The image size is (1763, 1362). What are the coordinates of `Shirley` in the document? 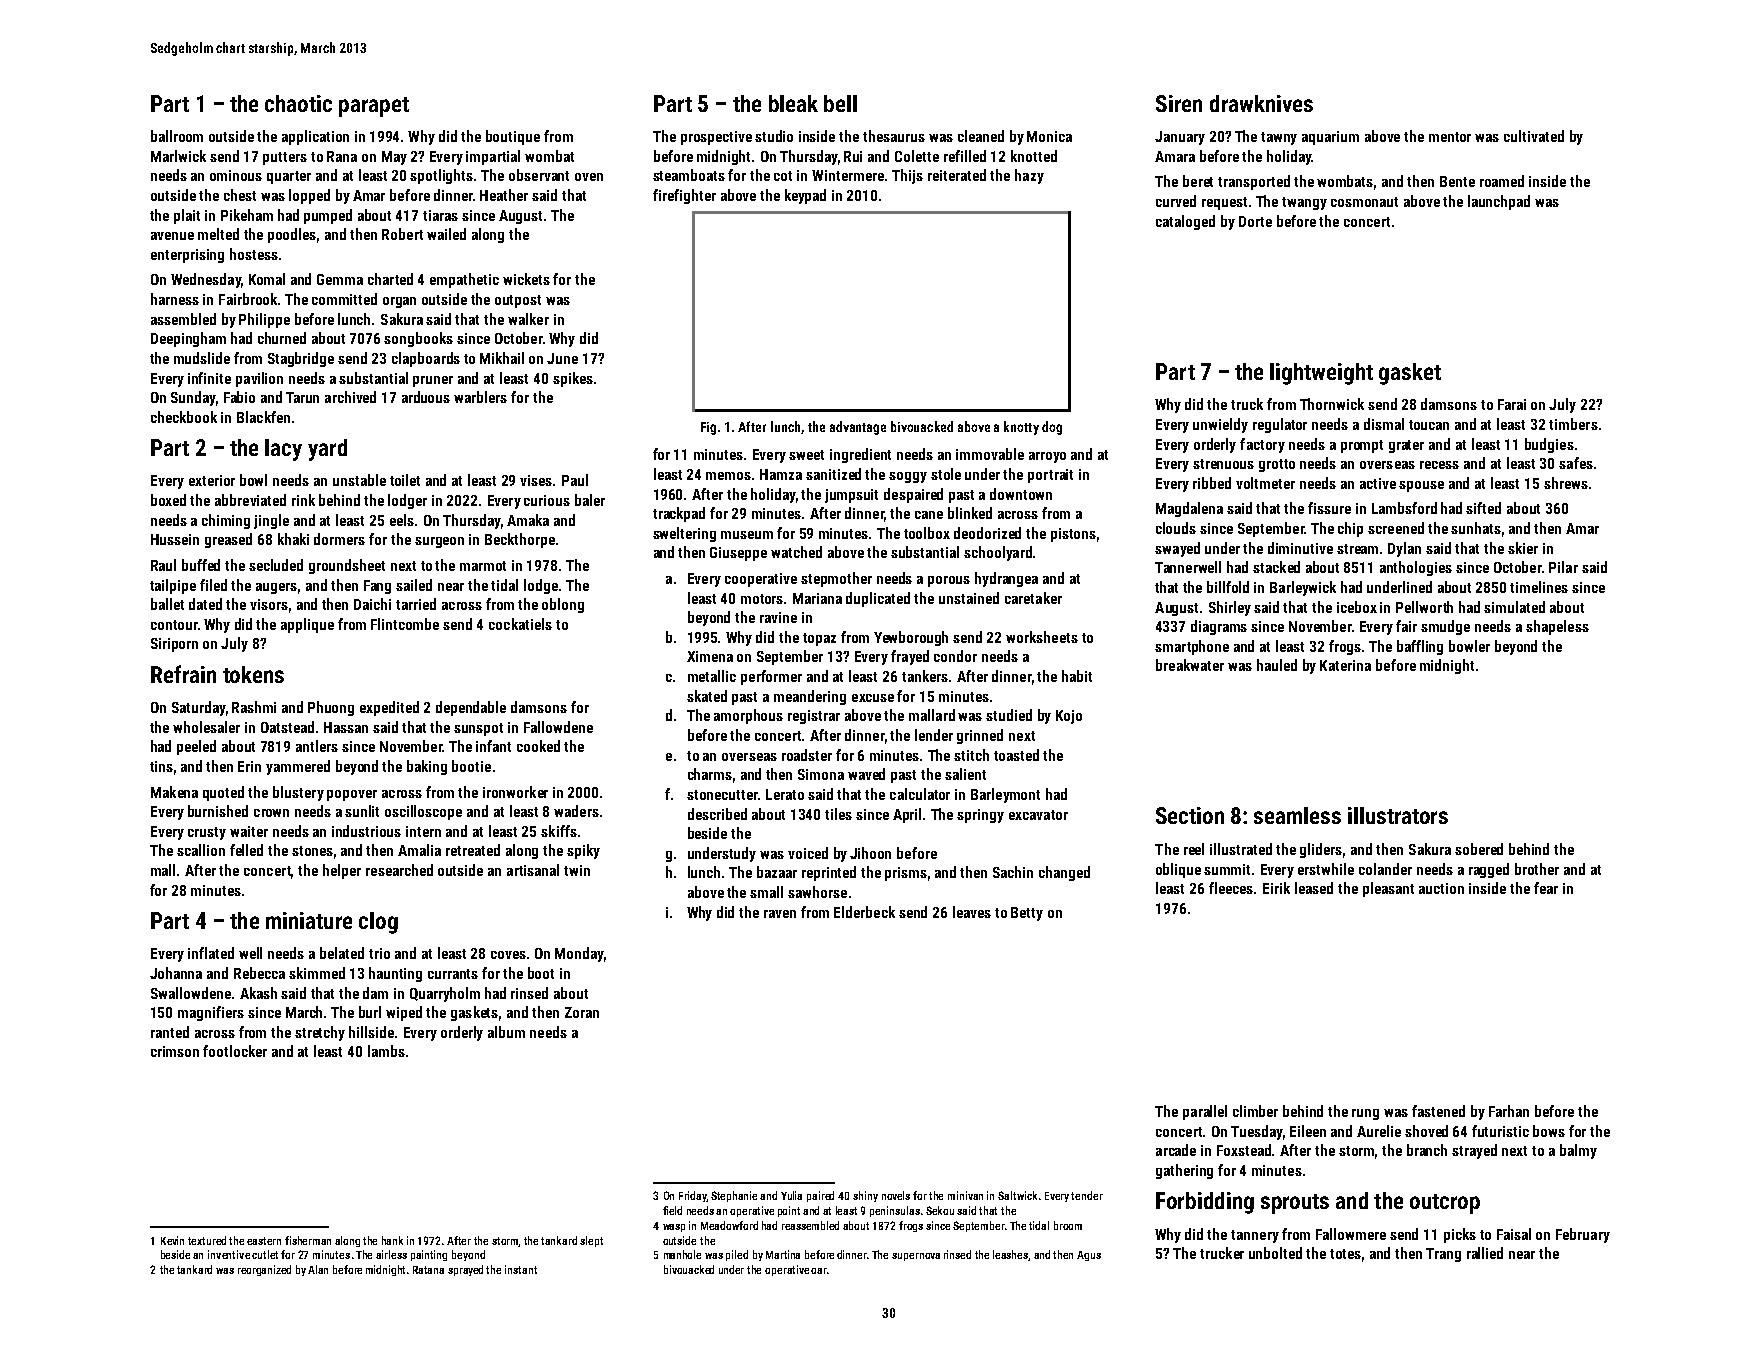 It's located at (1230, 608).
